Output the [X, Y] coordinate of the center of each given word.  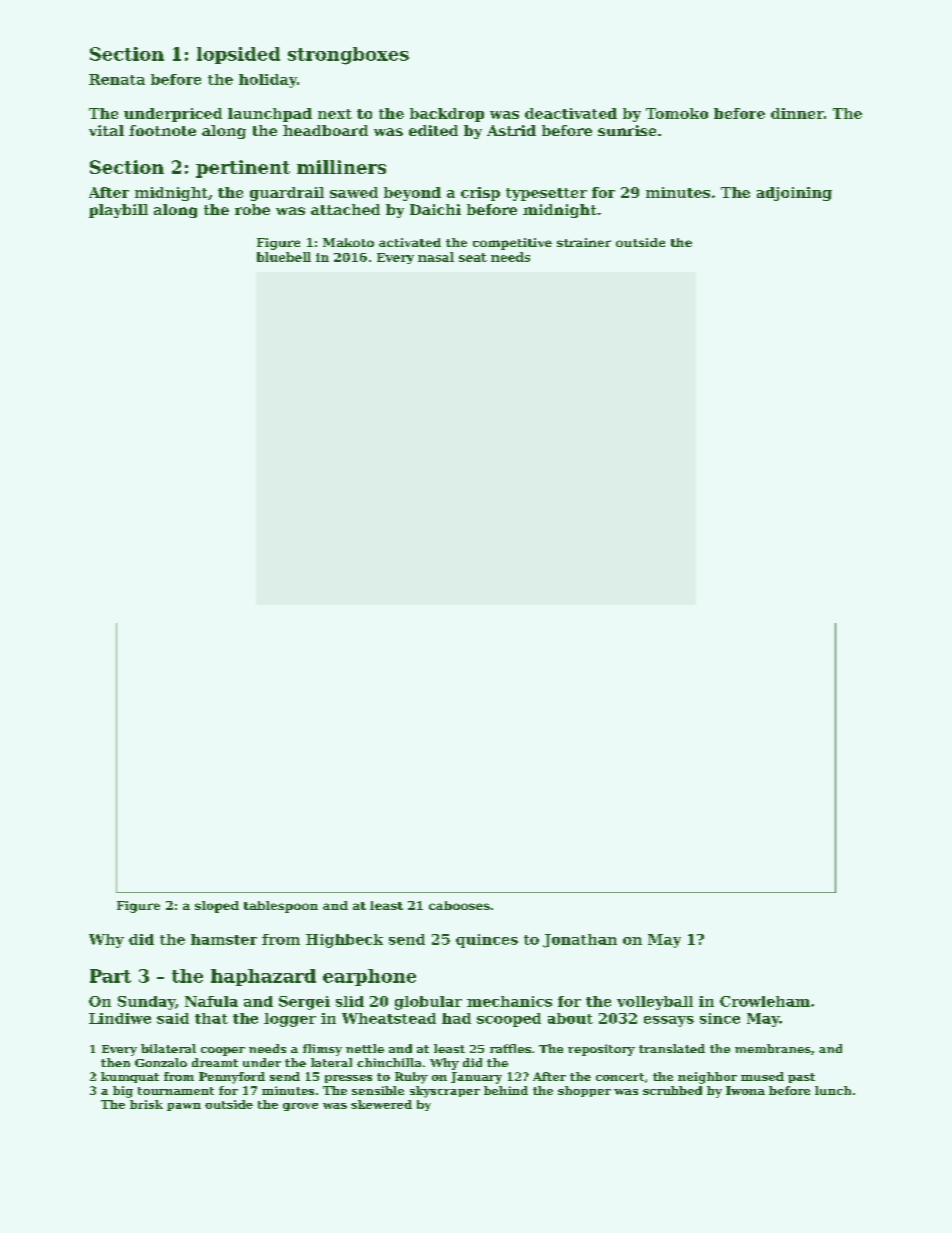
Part [110, 976]
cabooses [459, 905]
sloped [217, 907]
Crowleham [765, 1001]
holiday [268, 81]
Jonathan [580, 941]
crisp [480, 194]
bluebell [284, 257]
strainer [584, 242]
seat [473, 257]
